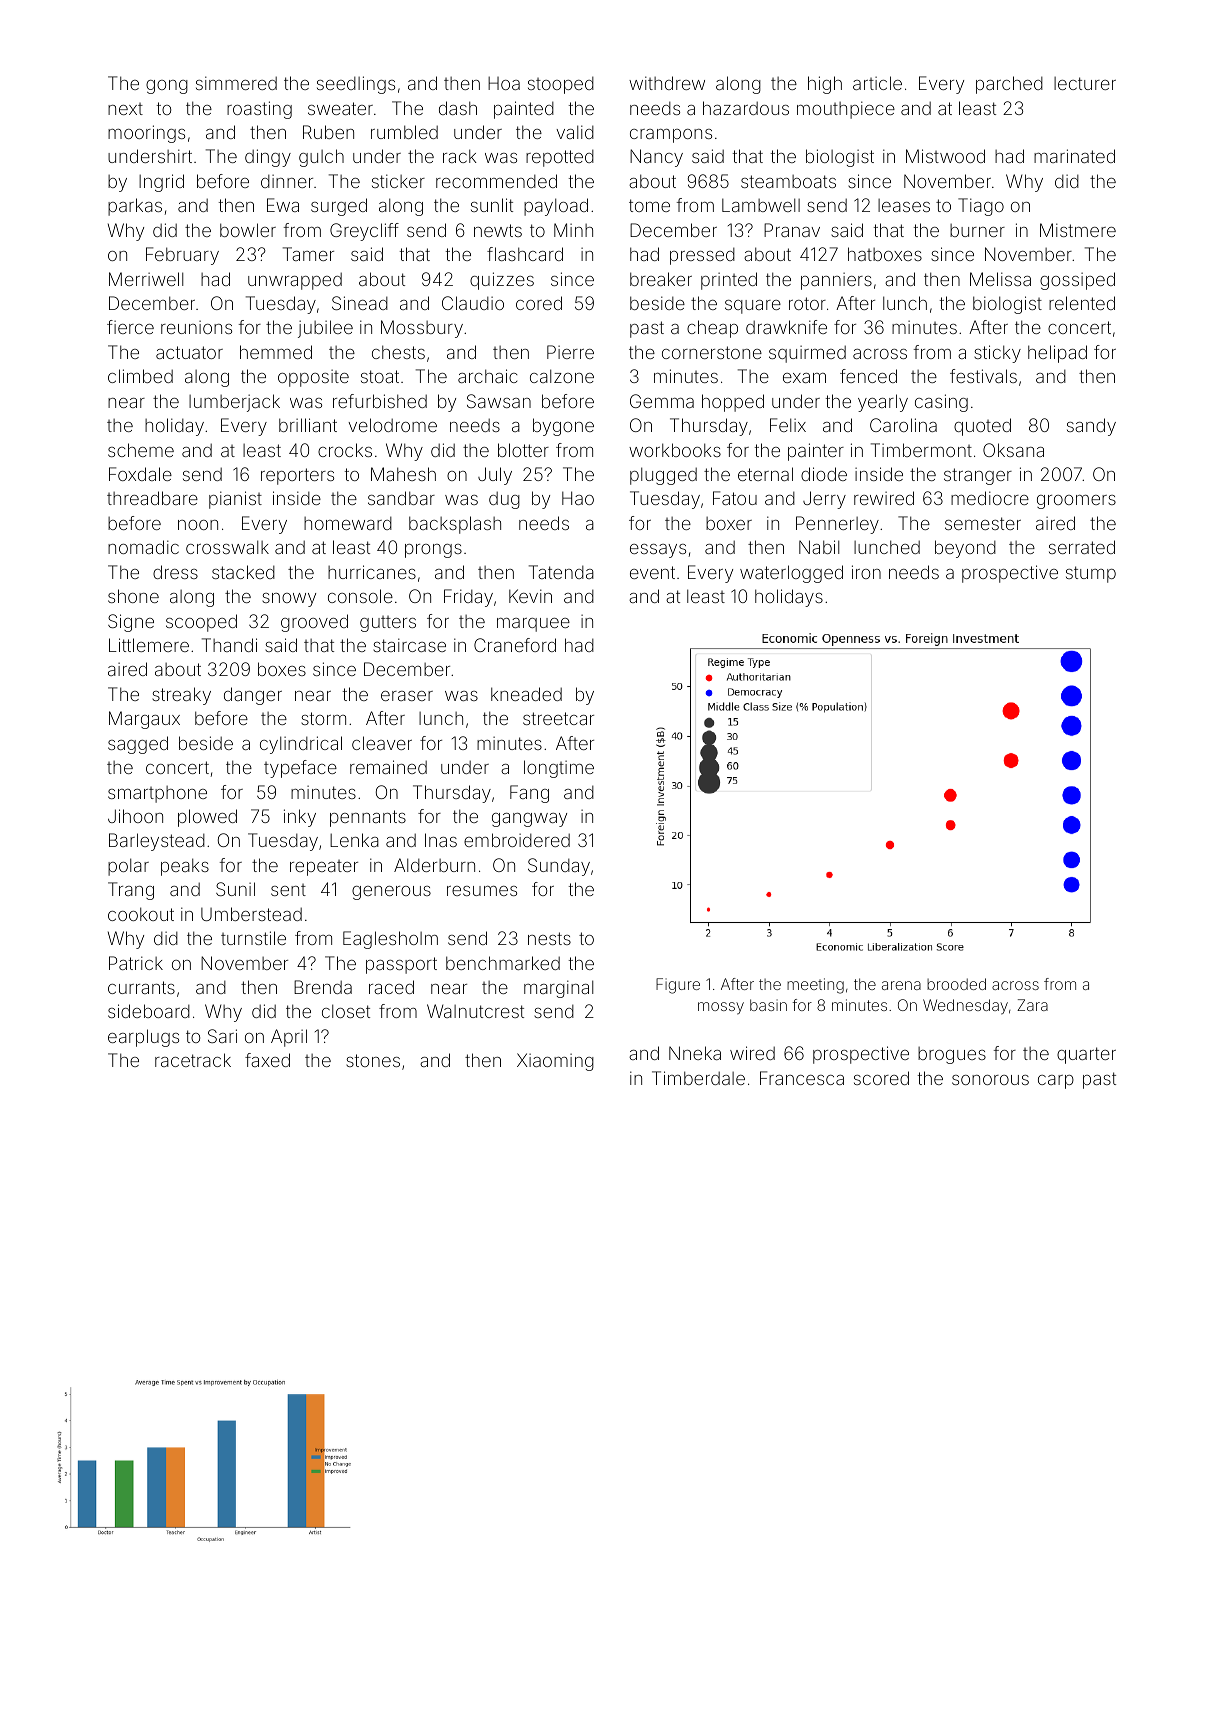 Image resolution: width=1224 pixels, height=1731 pixels. Describe the element at coordinates (409, 645) in the page. I see `staircase` at that location.
